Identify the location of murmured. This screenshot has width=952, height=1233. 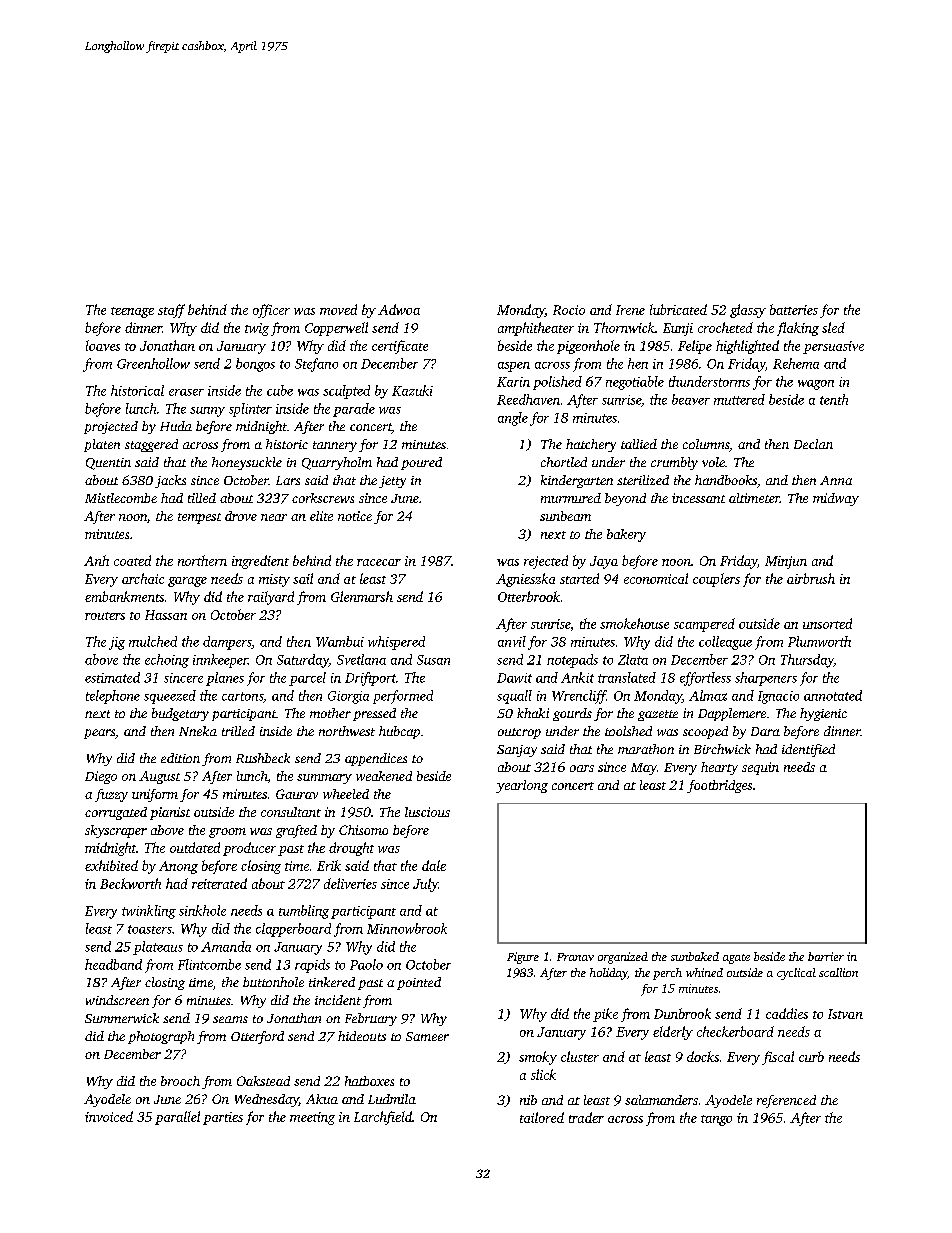
(571, 498).
